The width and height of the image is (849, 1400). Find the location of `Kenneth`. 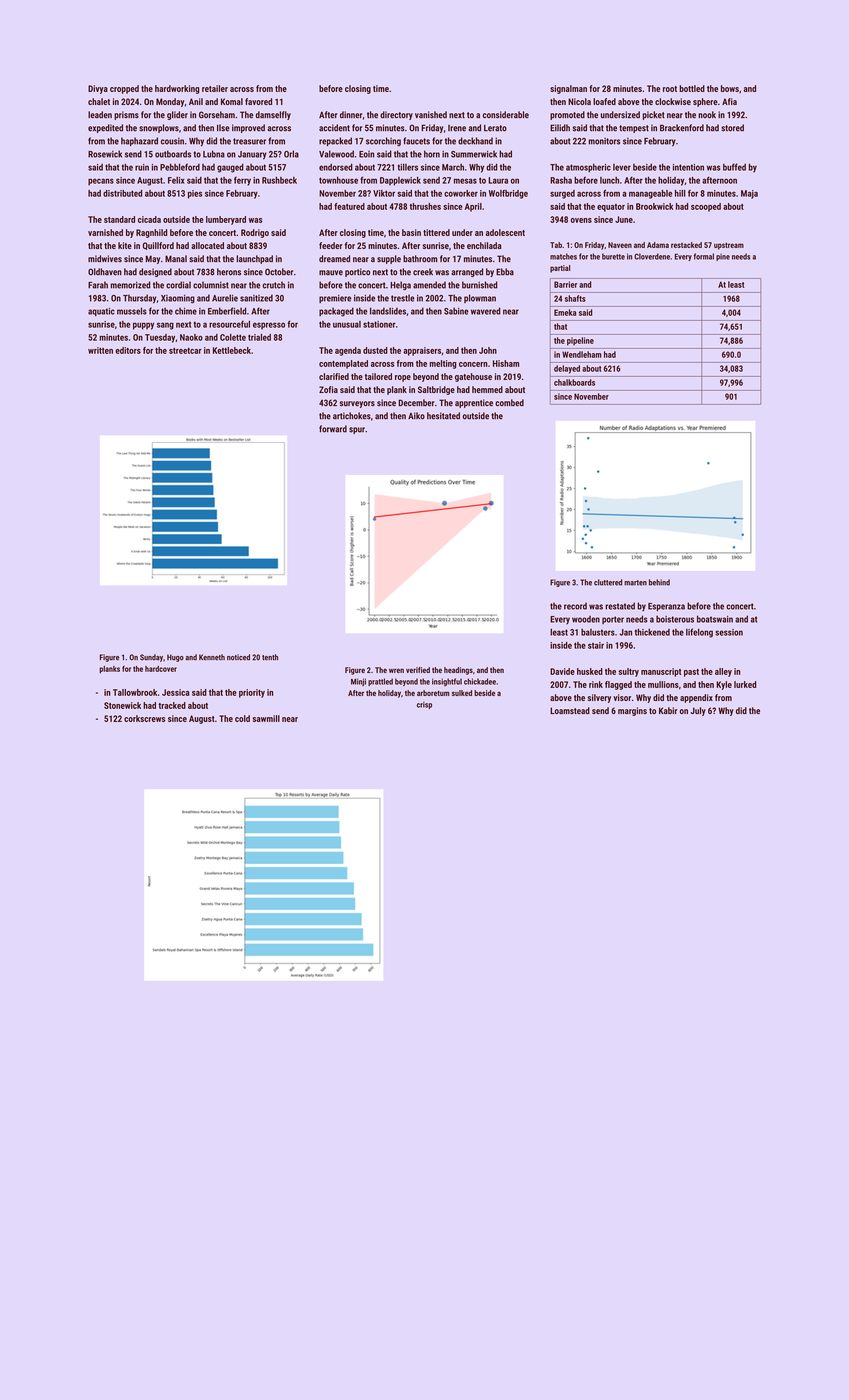

Kenneth is located at coordinates (212, 657).
